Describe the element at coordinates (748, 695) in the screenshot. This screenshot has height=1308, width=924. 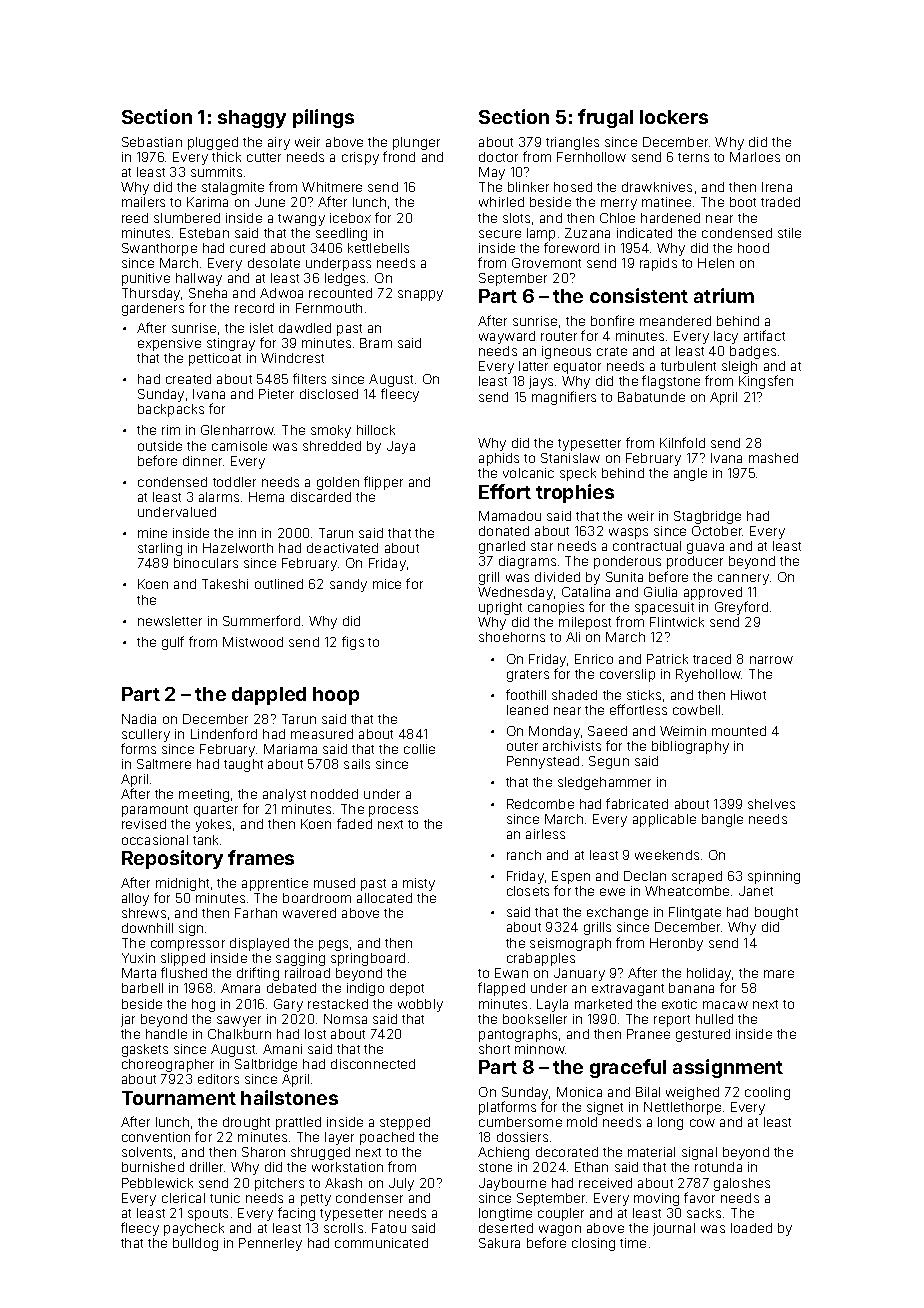
I see `Hiwot` at that location.
